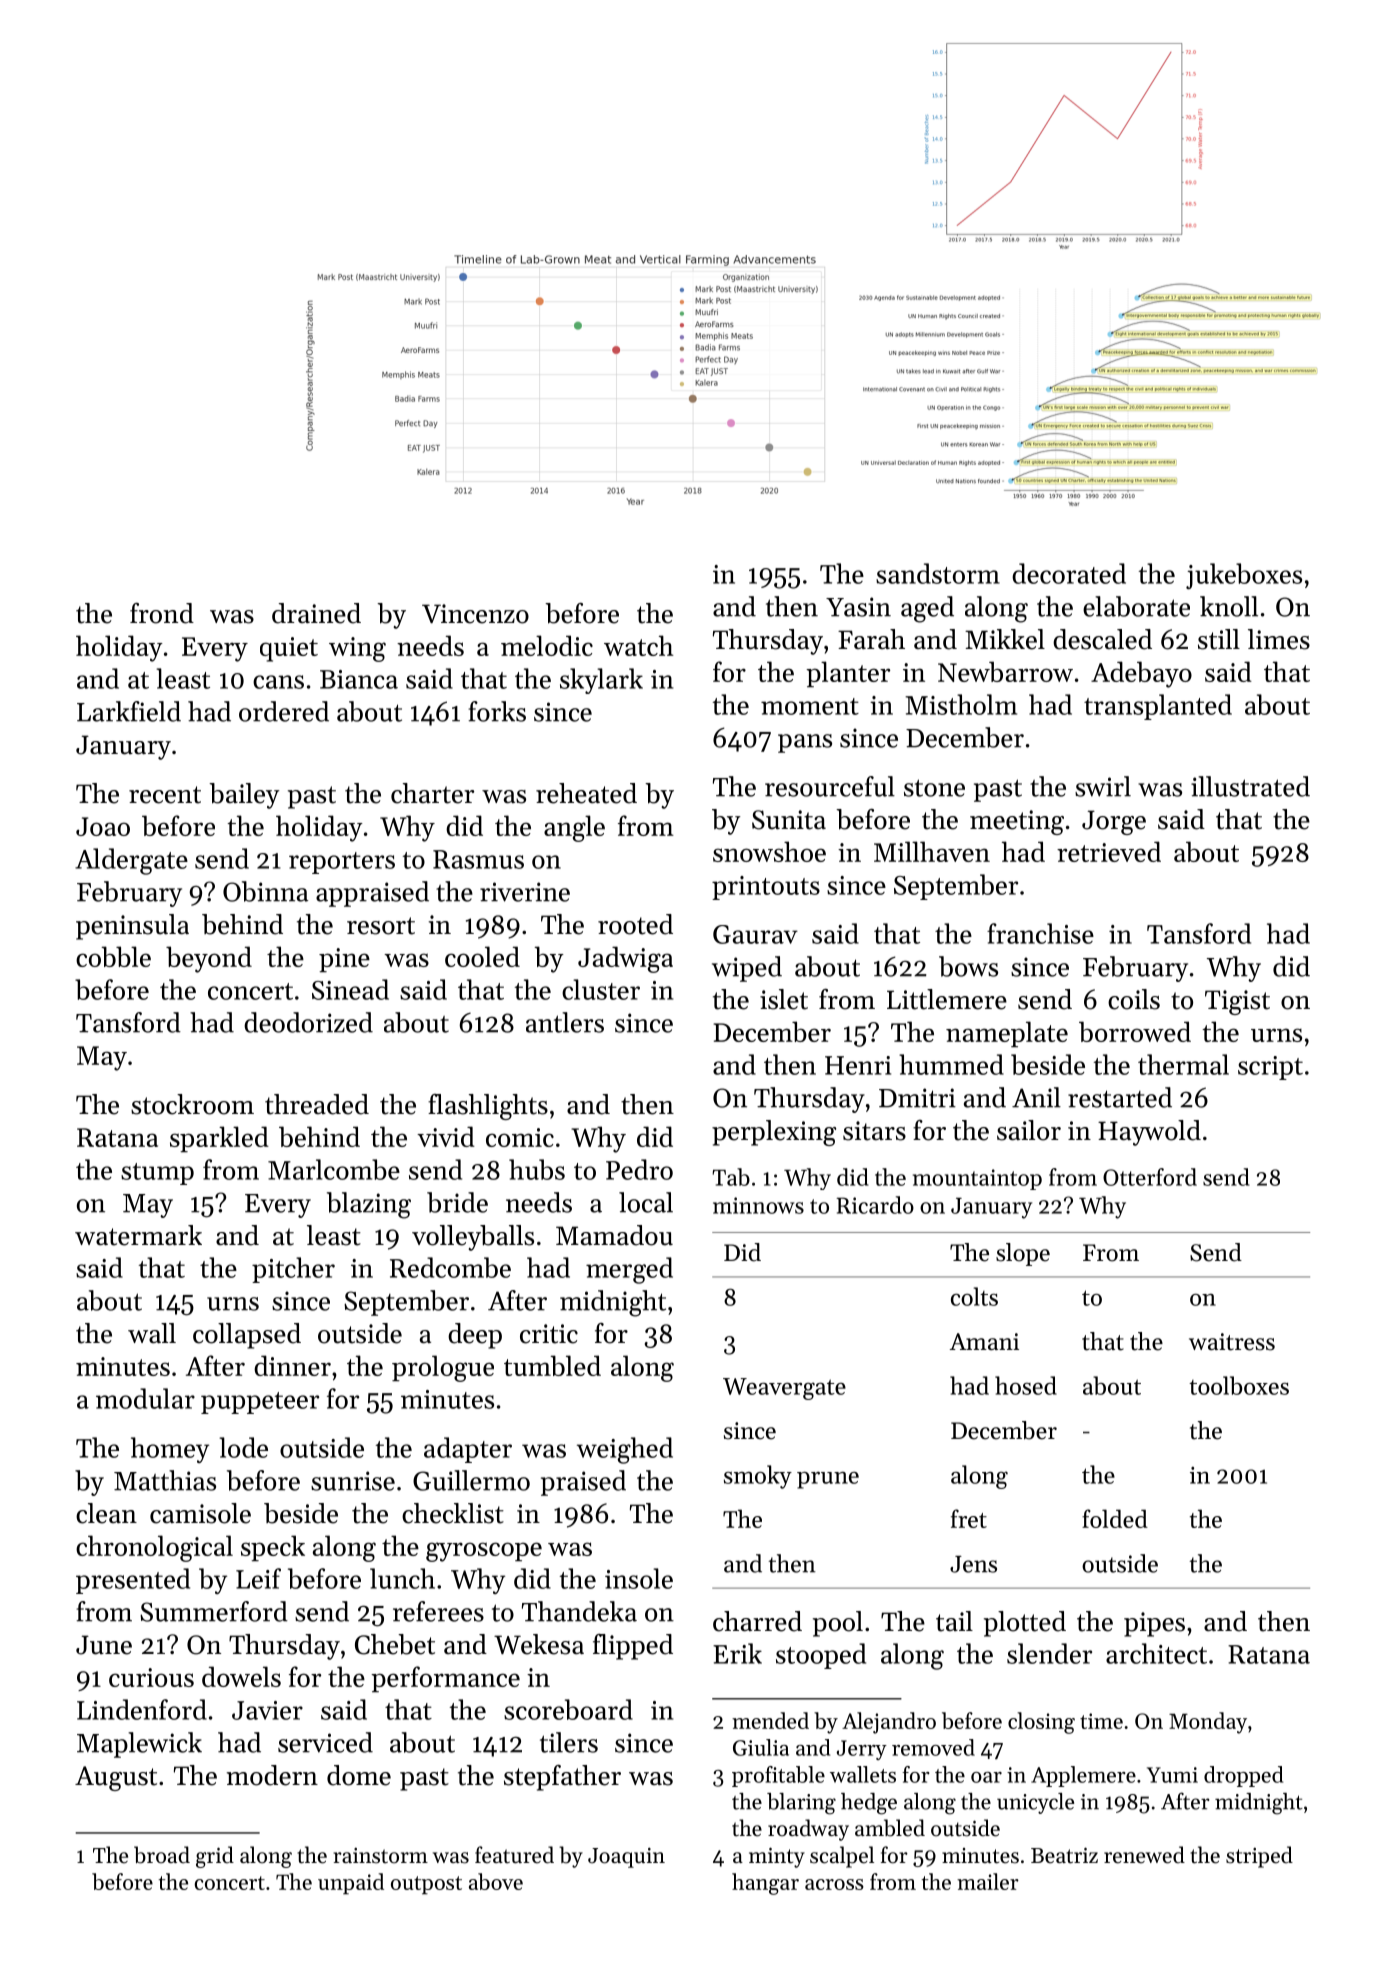  Describe the element at coordinates (475, 614) in the image. I see `Vincenzo` at that location.
